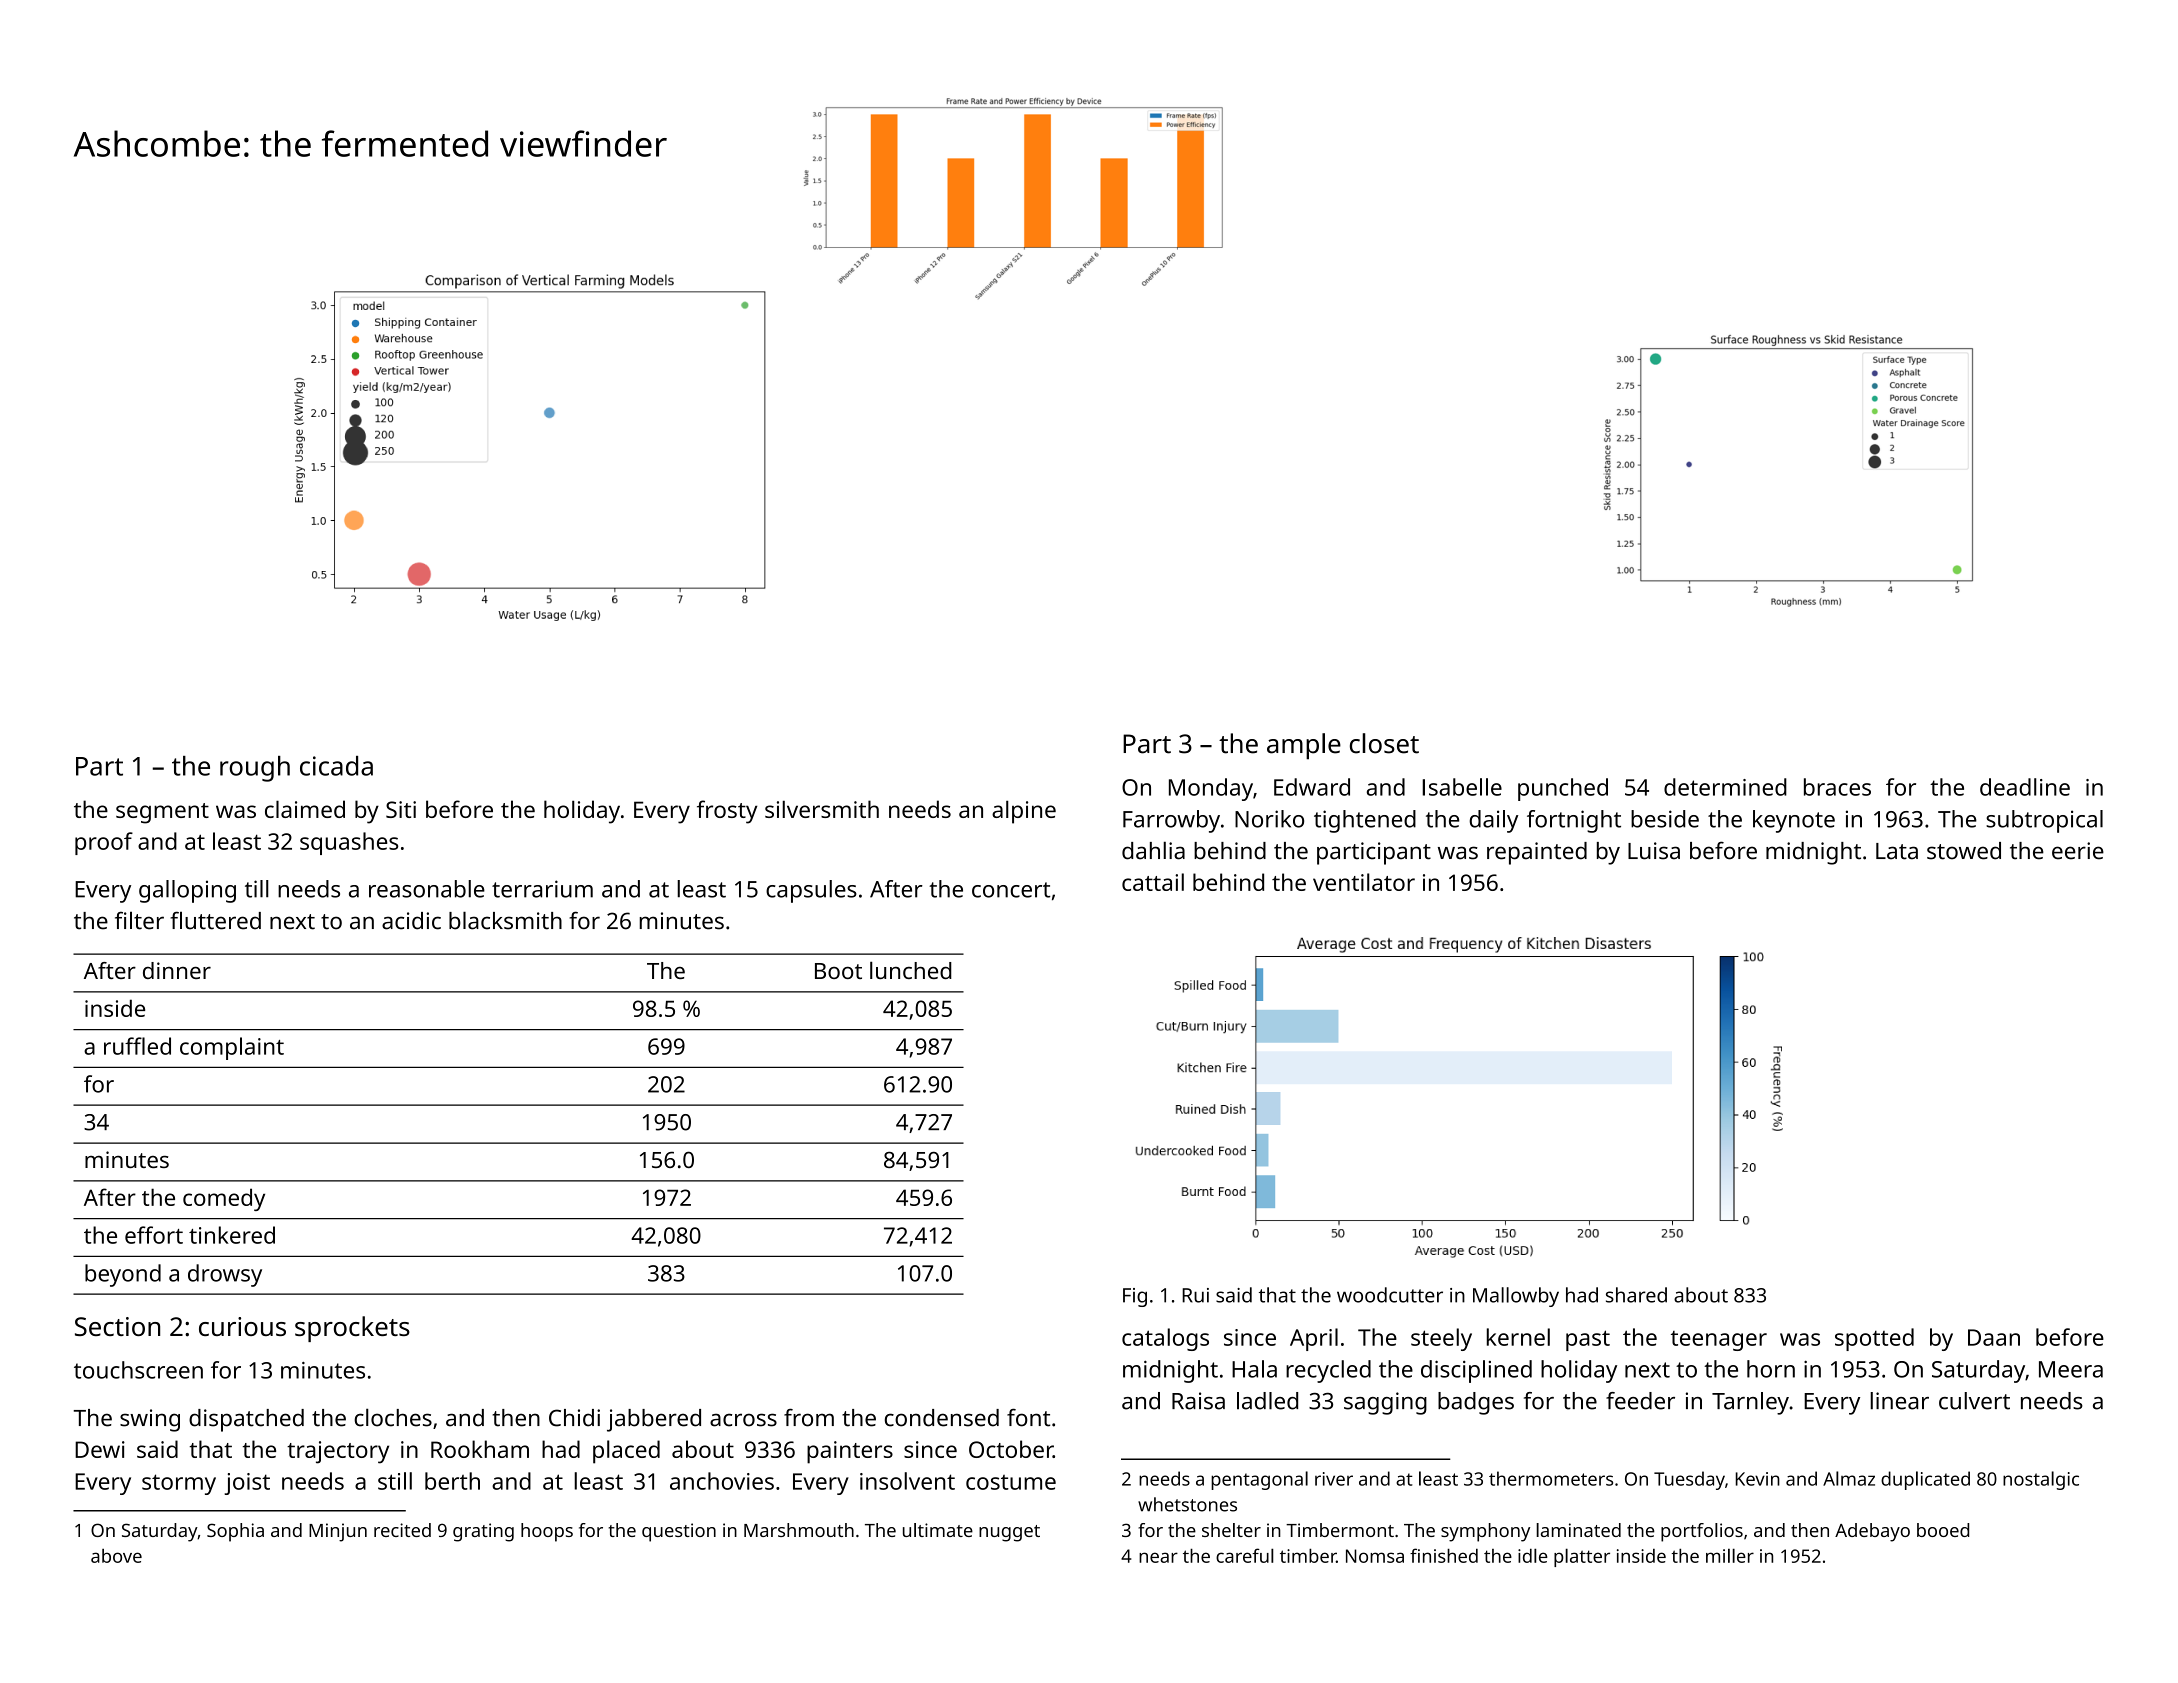 The image size is (2178, 1683). Describe the element at coordinates (1390, 1295) in the screenshot. I see `woodcutter` at that location.
